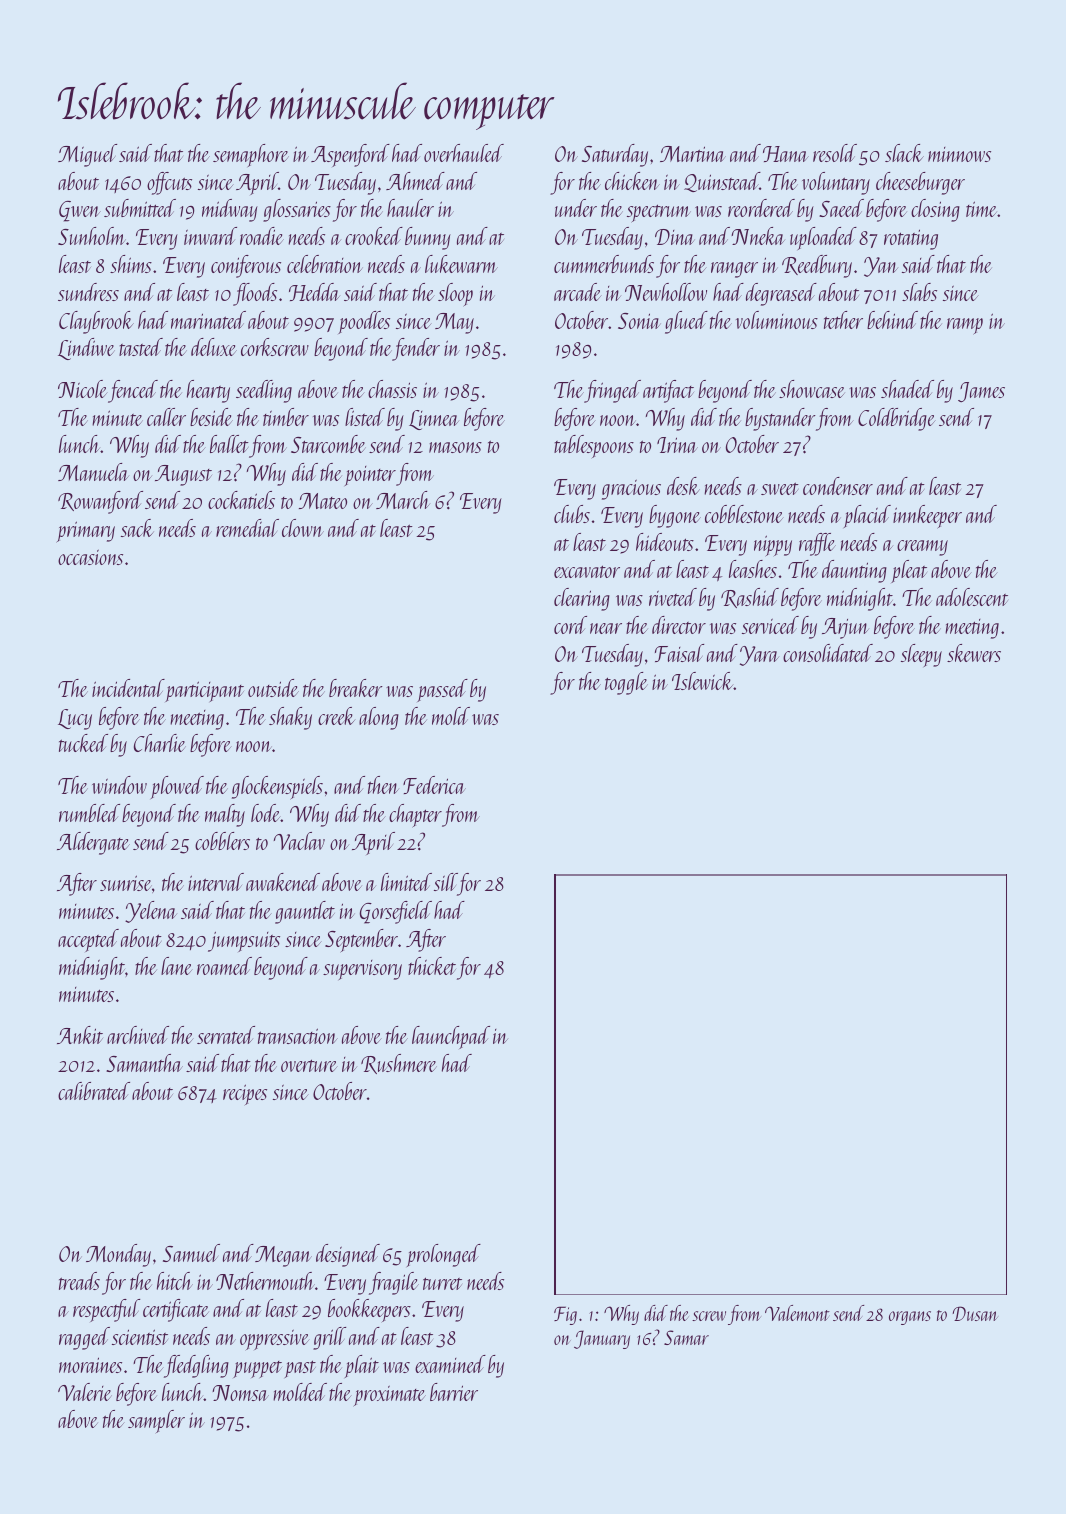 The height and width of the page is (1514, 1066). Describe the element at coordinates (255, 294) in the page. I see `floods` at that location.
